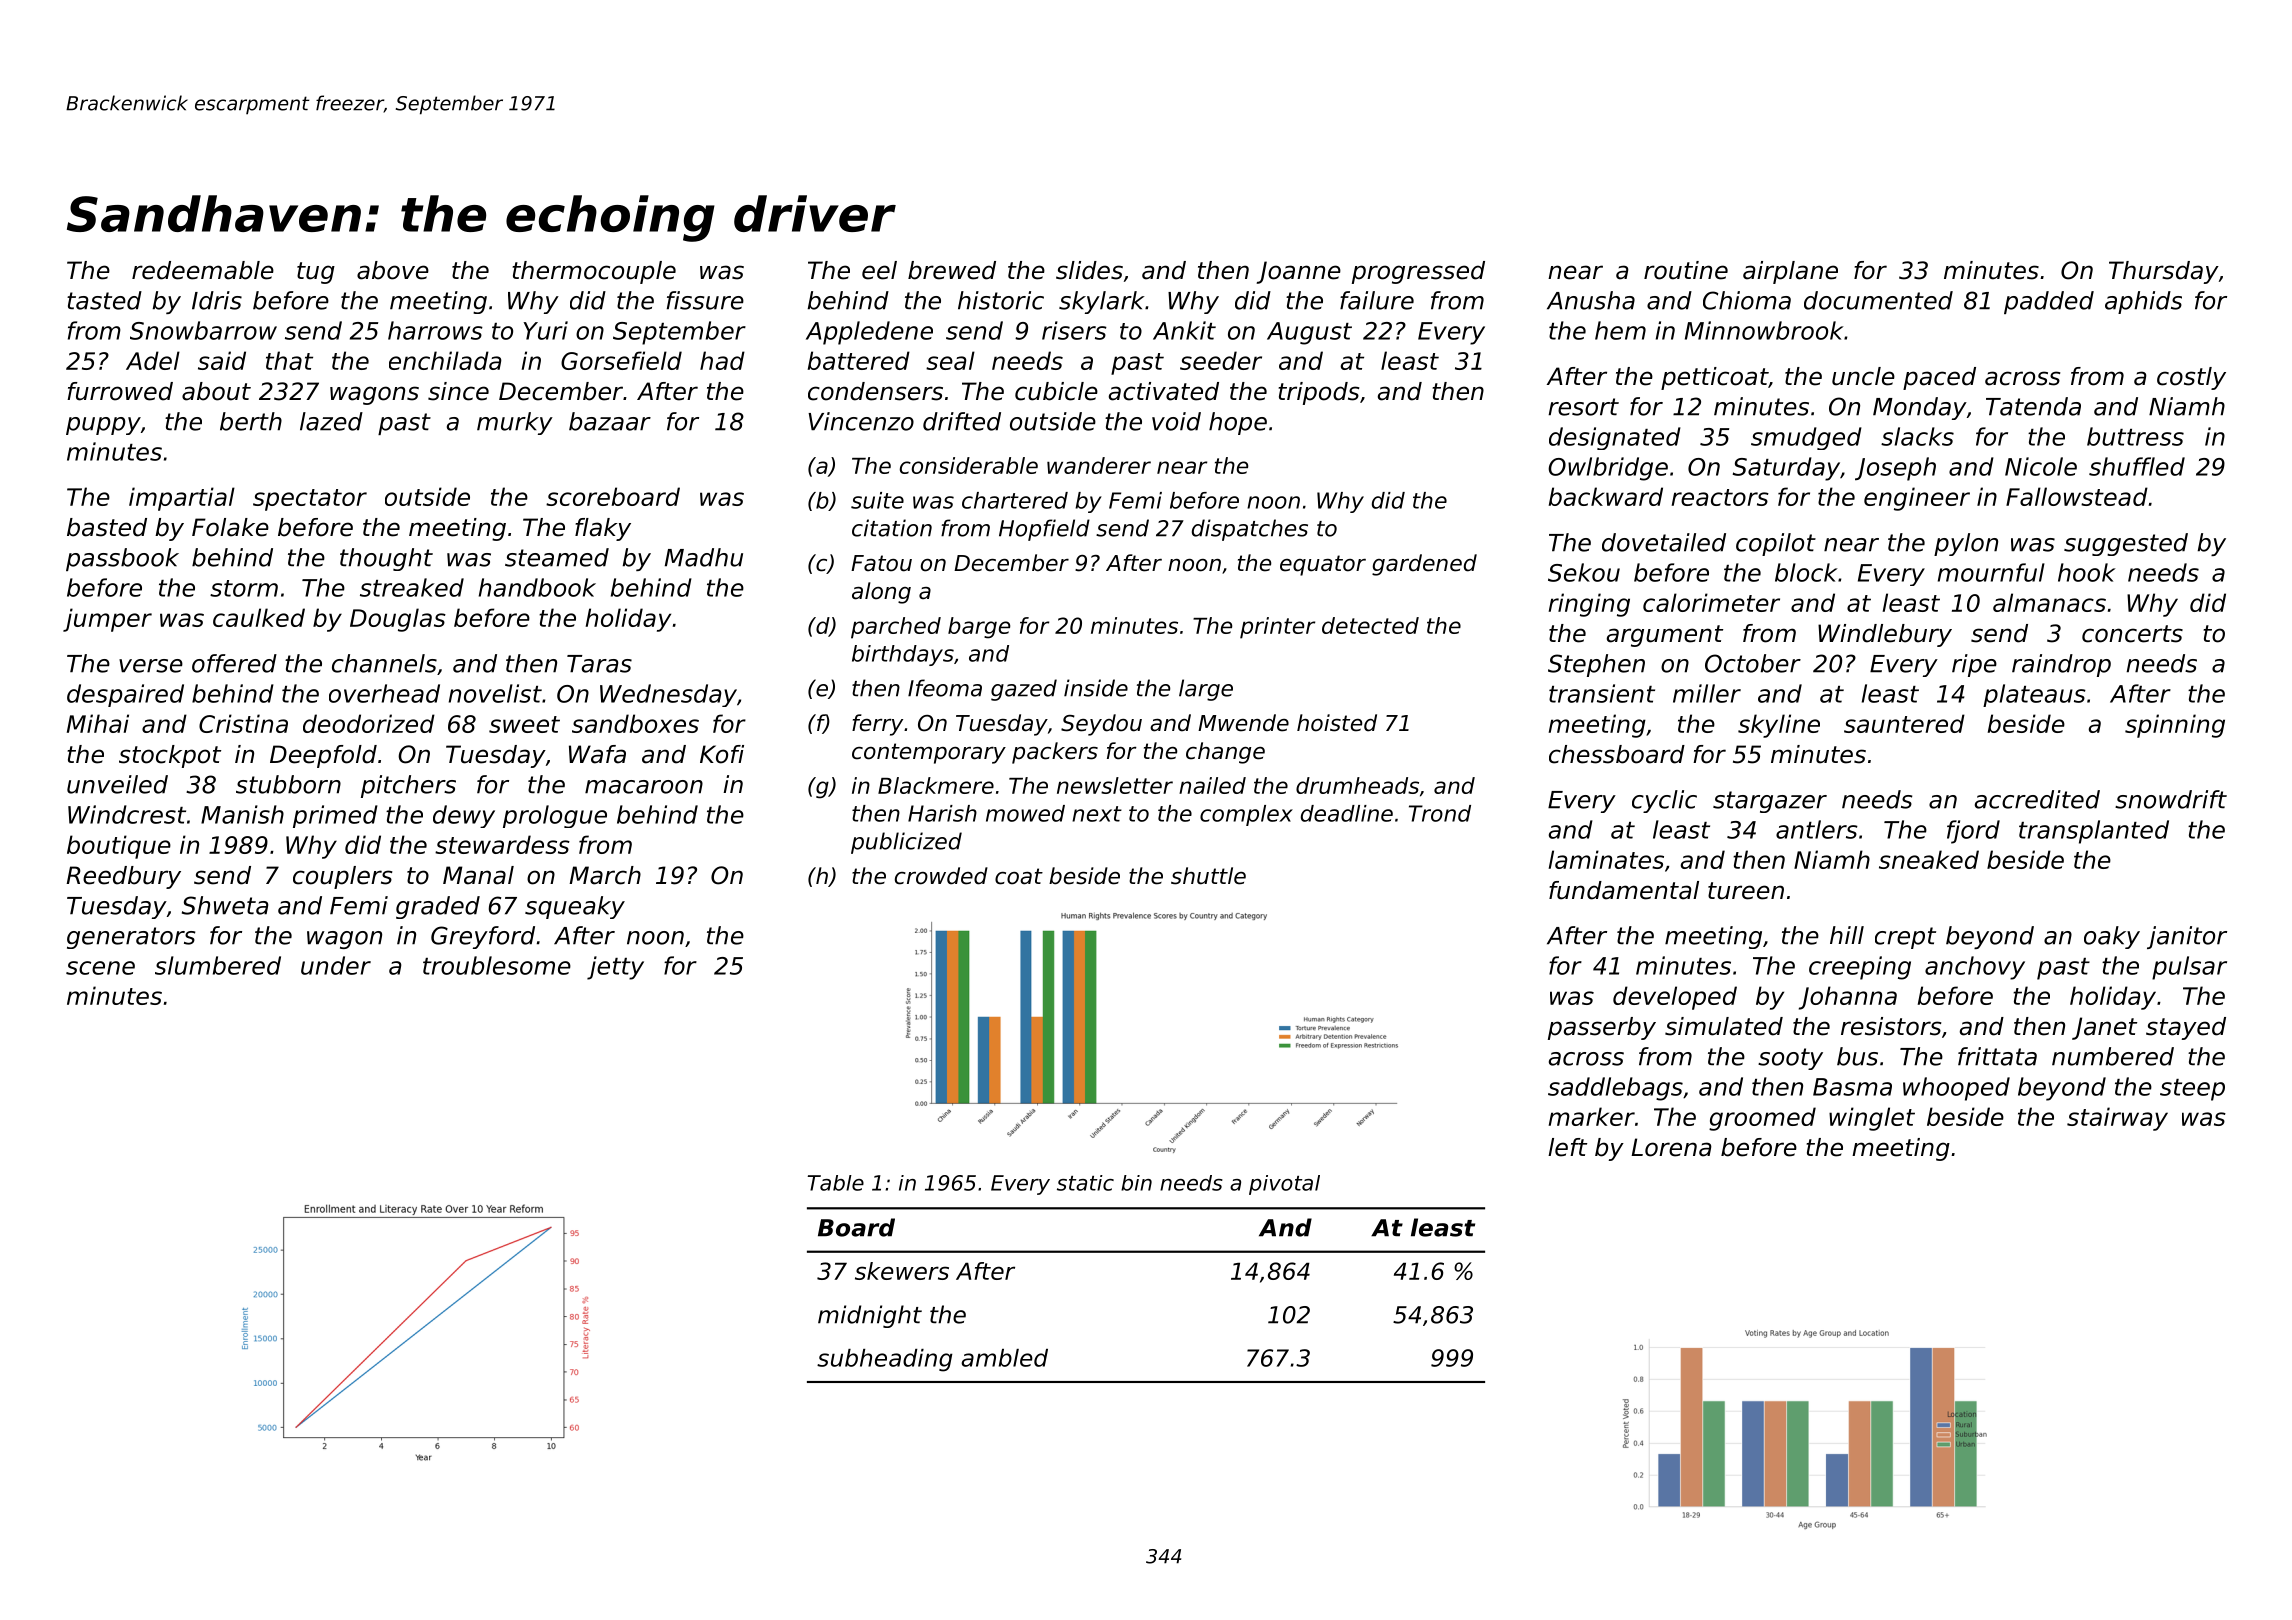 The width and height of the screenshot is (2292, 1620). Describe the element at coordinates (234, 663) in the screenshot. I see `offered` at that location.
